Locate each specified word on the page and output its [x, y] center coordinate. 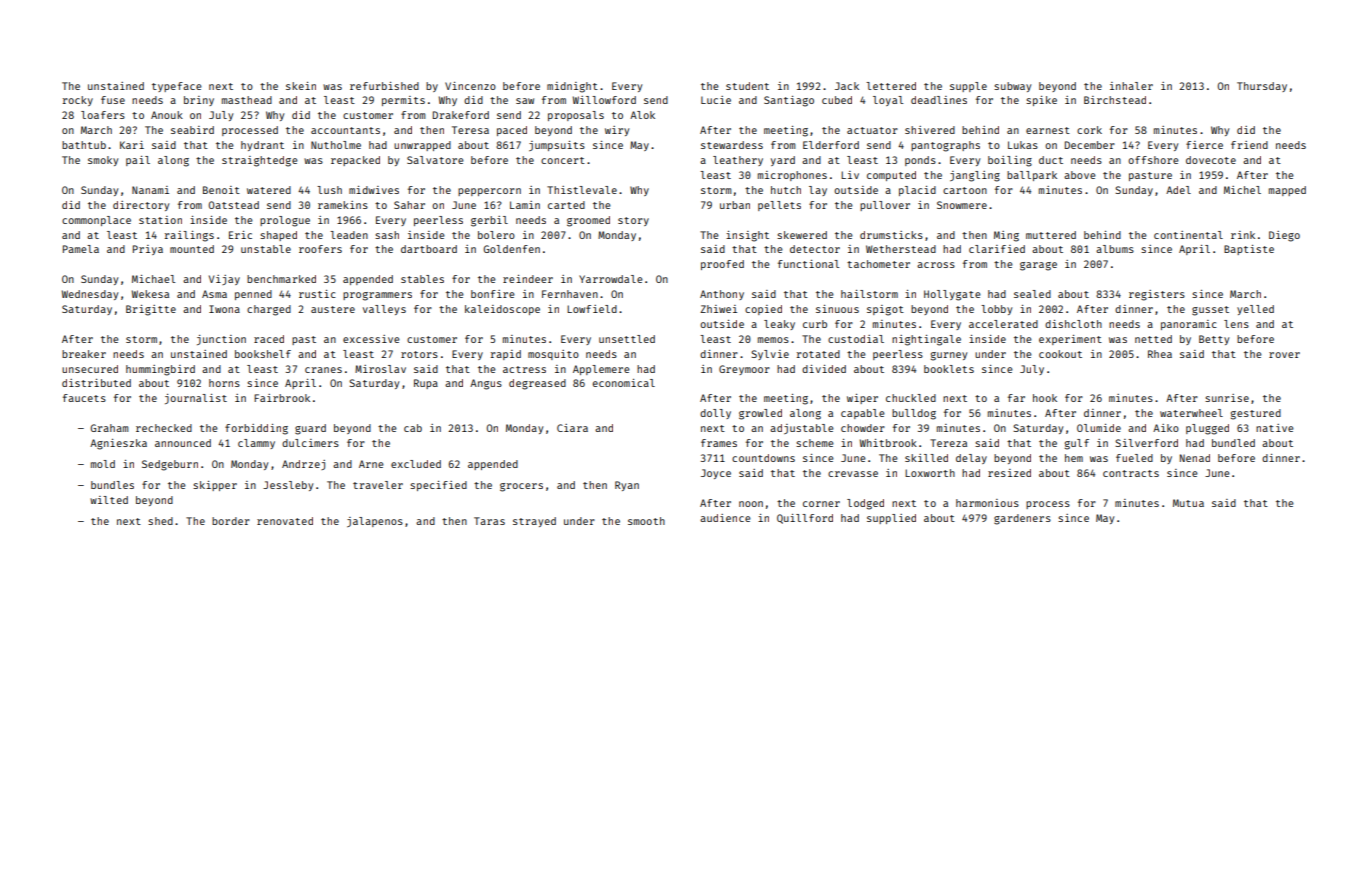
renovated [285, 521]
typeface [177, 87]
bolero [496, 235]
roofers [320, 249]
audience [725, 518]
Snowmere [962, 205]
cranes [323, 370]
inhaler [1131, 86]
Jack [847, 86]
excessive [371, 339]
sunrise [1227, 398]
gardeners [1022, 519]
